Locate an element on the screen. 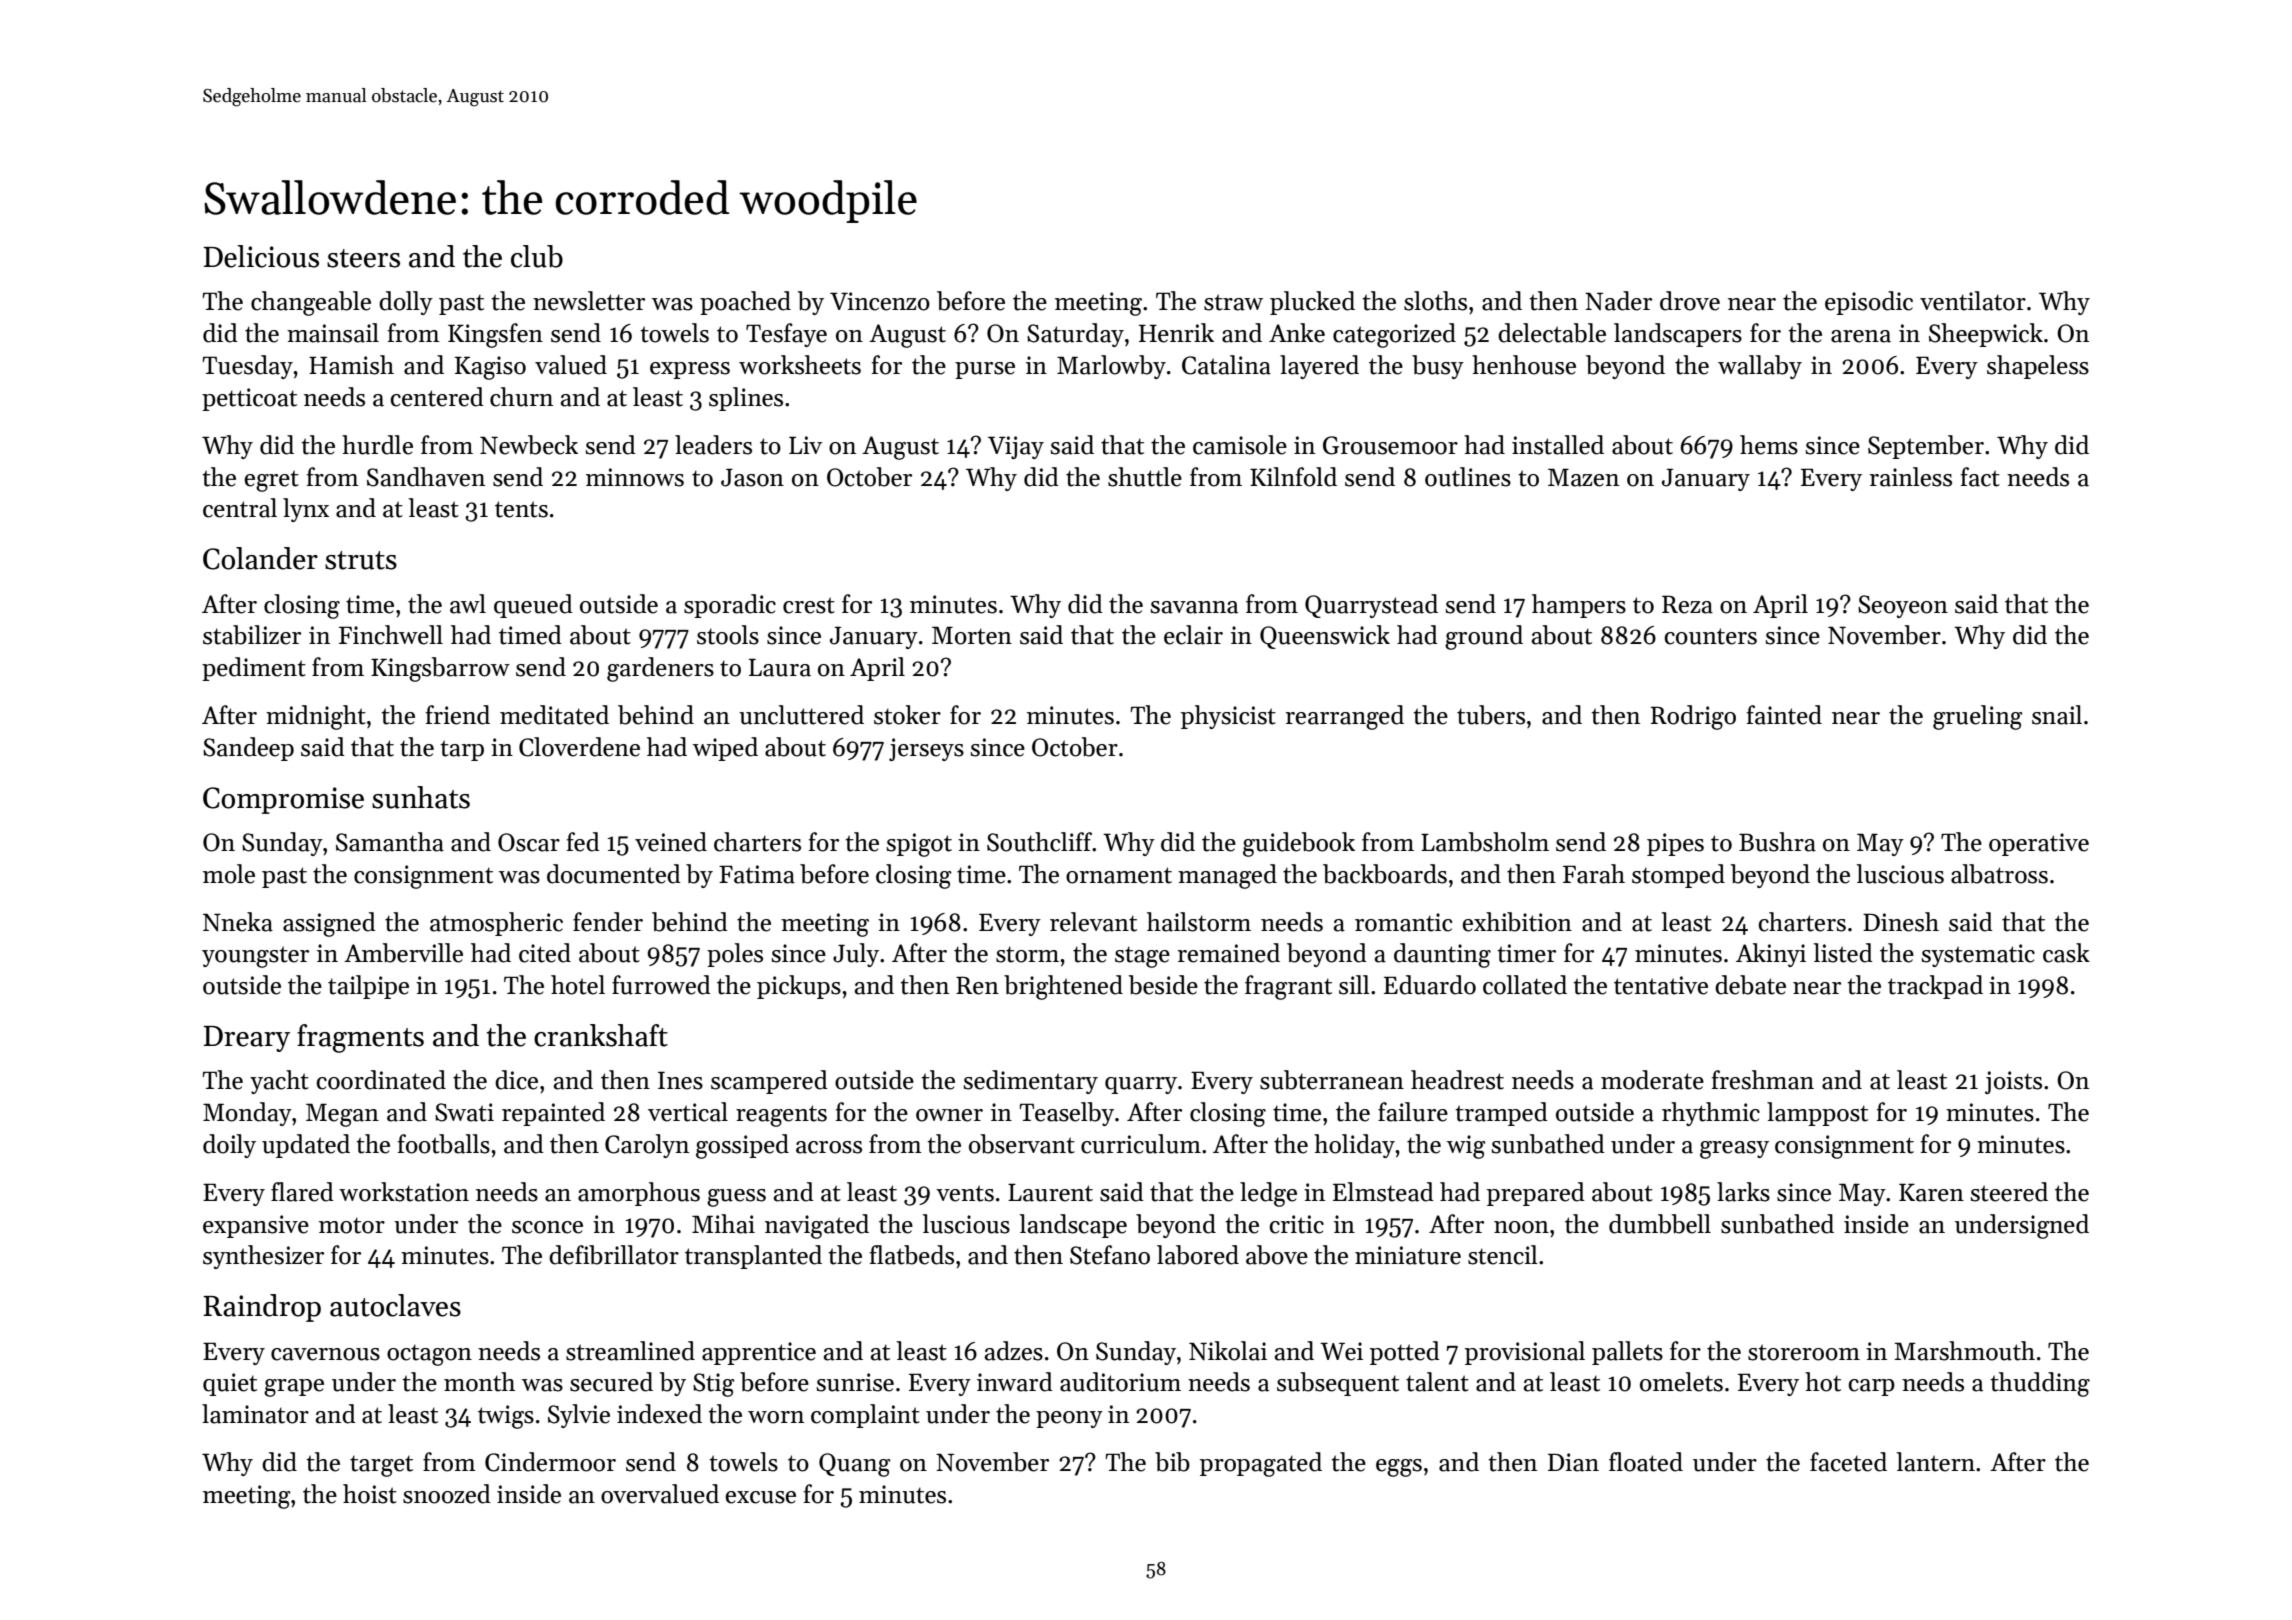 The height and width of the screenshot is (1620, 2292). miniature is located at coordinates (1408, 1255).
